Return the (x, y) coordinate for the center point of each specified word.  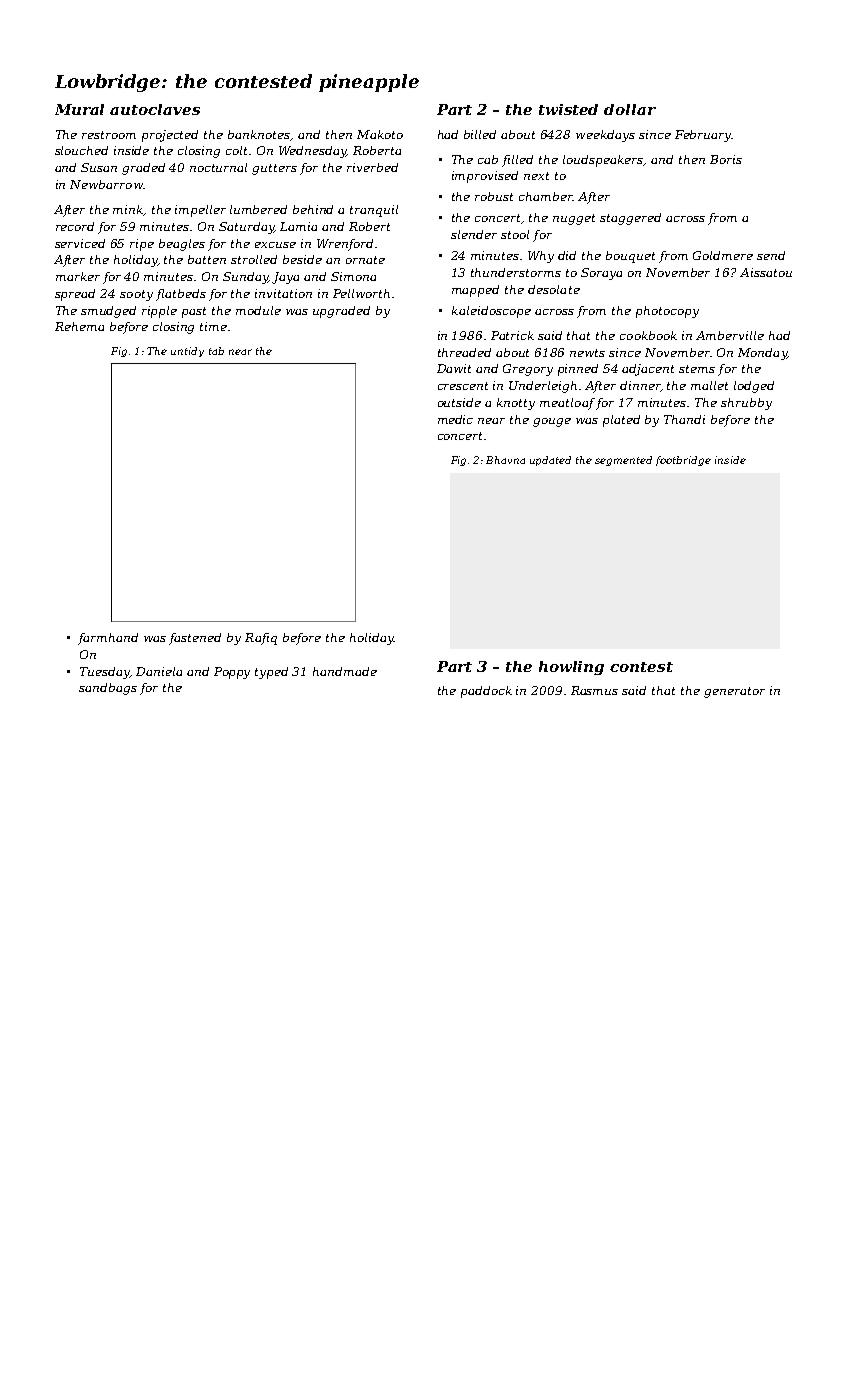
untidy (187, 352)
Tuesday (105, 673)
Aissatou (766, 272)
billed (480, 134)
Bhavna (505, 460)
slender (474, 234)
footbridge (683, 461)
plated (621, 421)
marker (78, 276)
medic (455, 419)
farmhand (108, 639)
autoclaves (155, 109)
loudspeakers (603, 161)
